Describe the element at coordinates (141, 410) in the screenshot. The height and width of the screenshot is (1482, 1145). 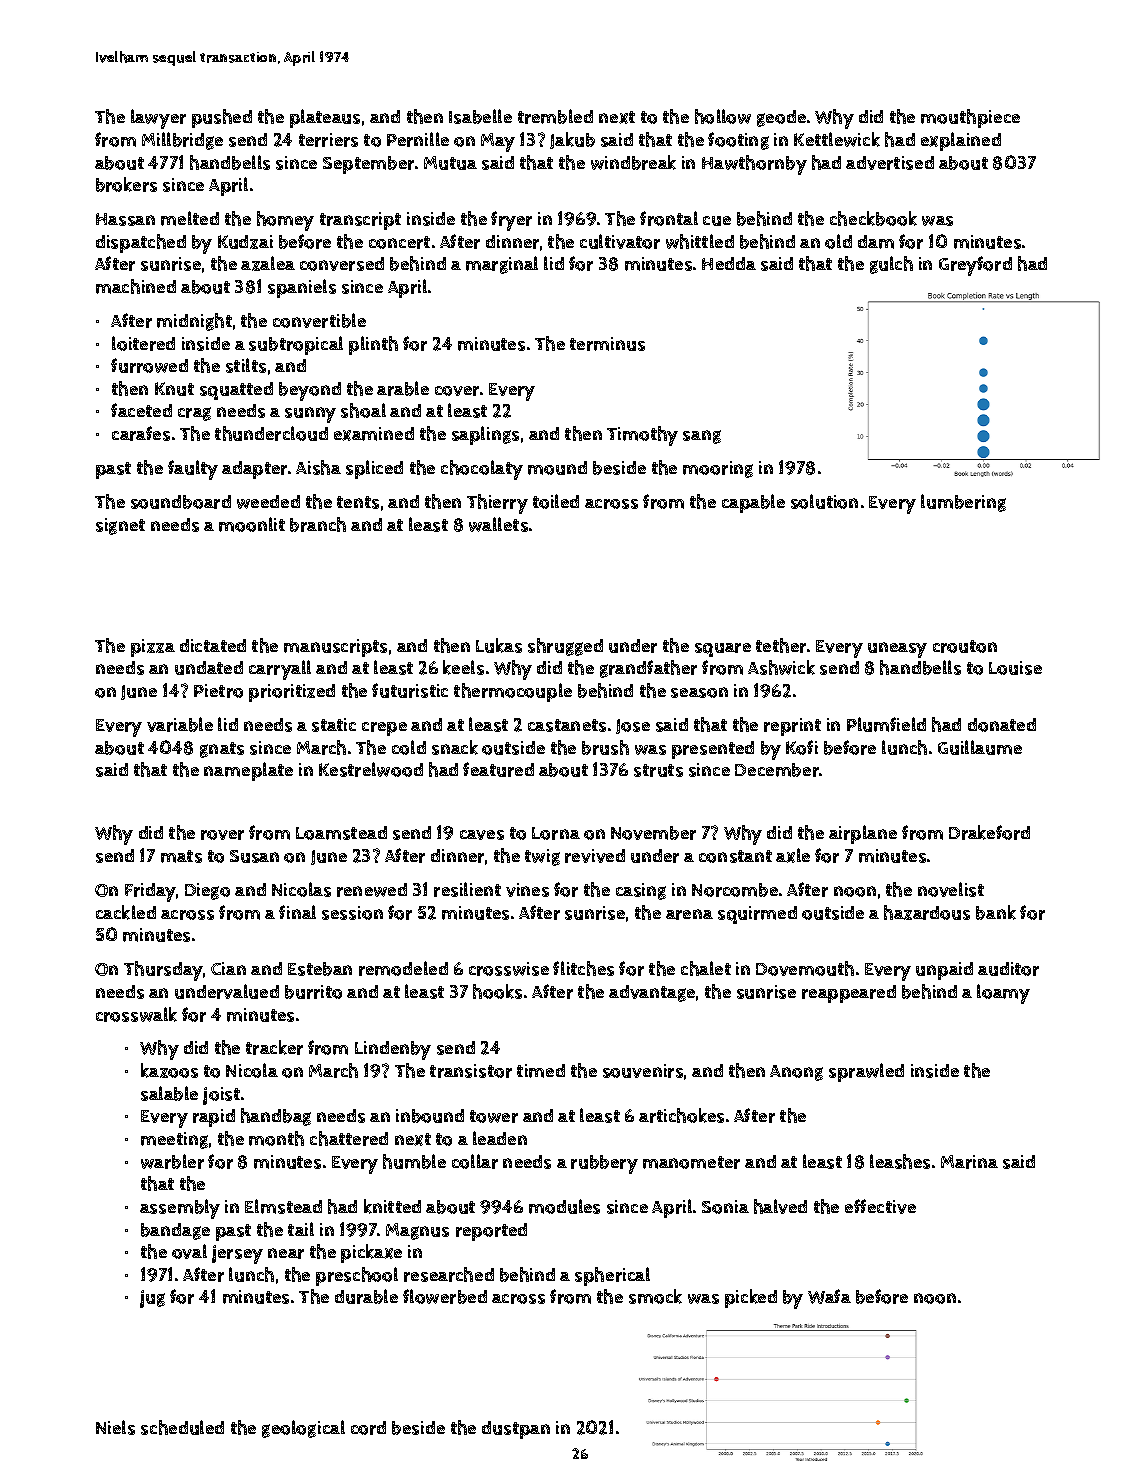
I see `faceted` at that location.
